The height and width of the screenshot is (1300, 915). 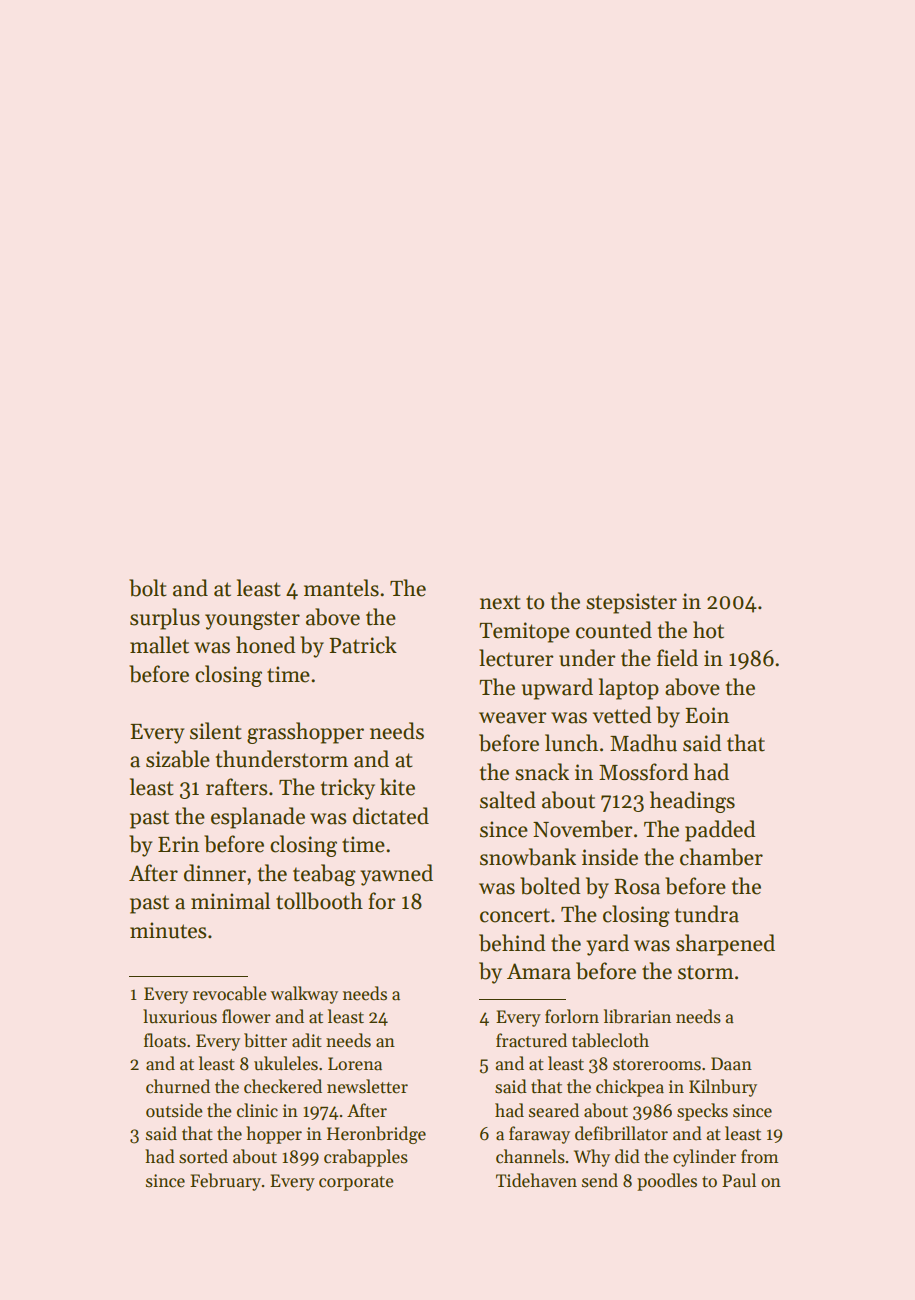 What do you see at coordinates (631, 603) in the screenshot?
I see `stepsister` at bounding box center [631, 603].
